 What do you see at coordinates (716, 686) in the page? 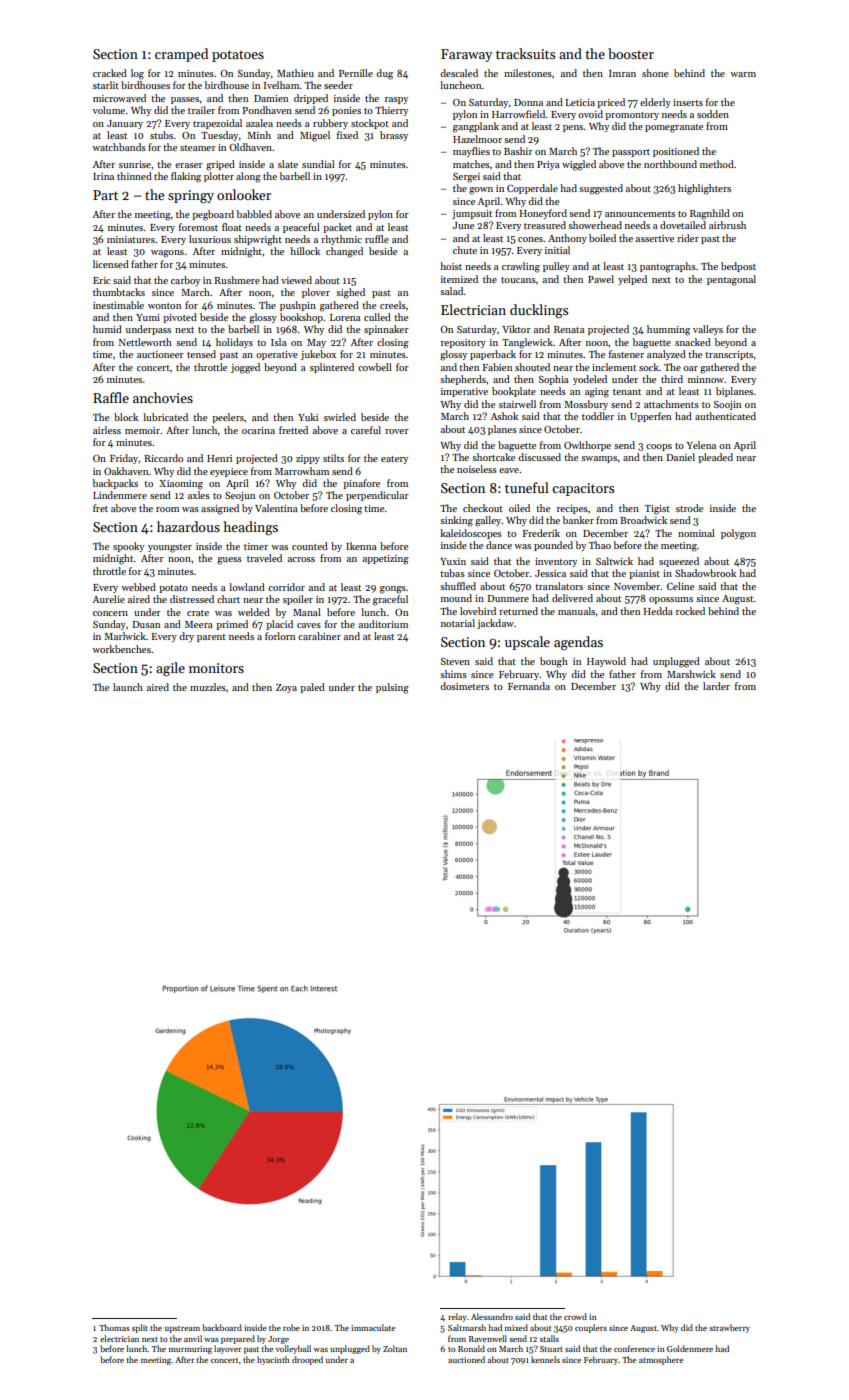
I see `larder` at bounding box center [716, 686].
